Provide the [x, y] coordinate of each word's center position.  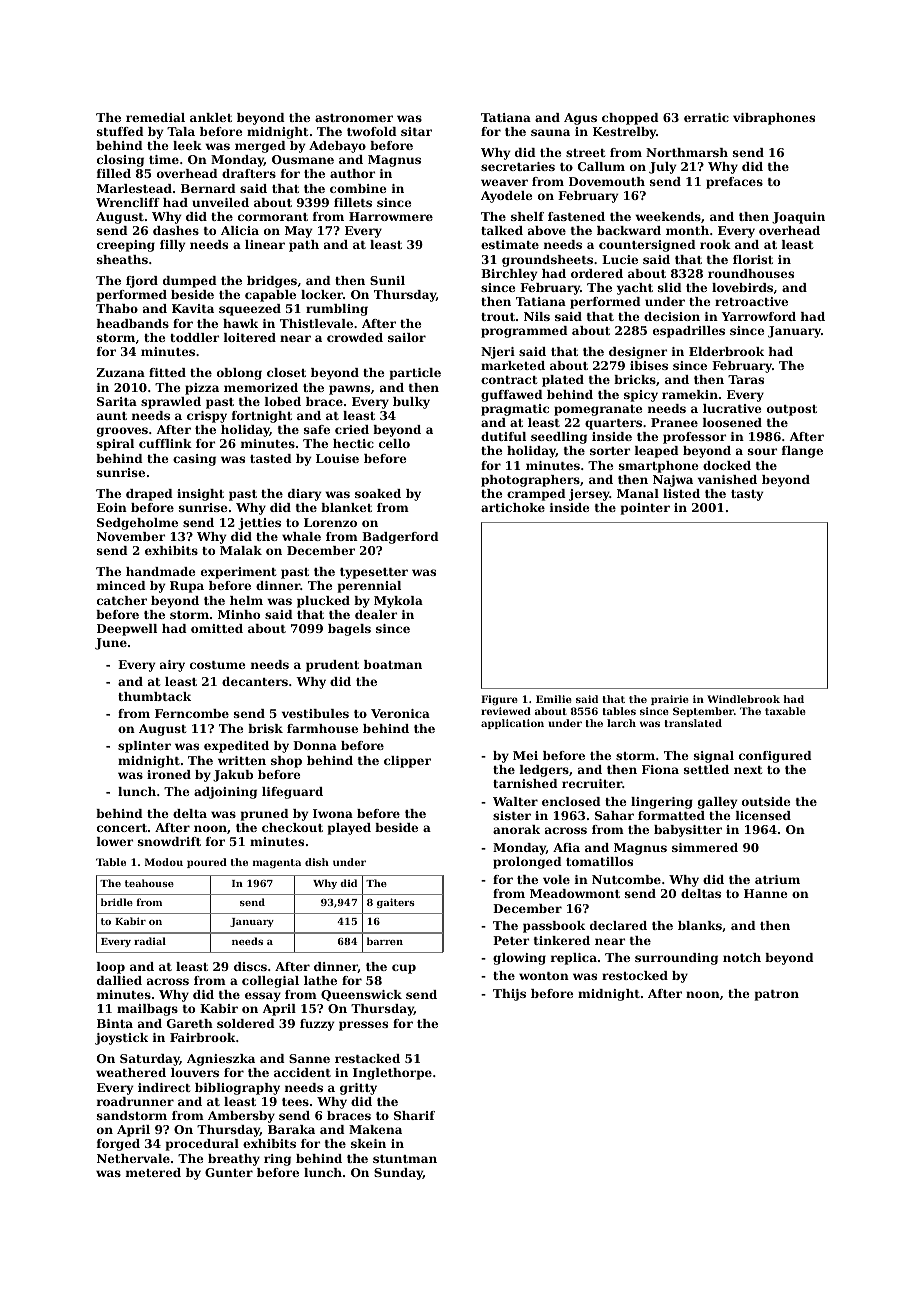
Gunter [229, 1172]
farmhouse [322, 728]
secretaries [518, 166]
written [242, 760]
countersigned [647, 246]
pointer [645, 509]
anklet [211, 117]
